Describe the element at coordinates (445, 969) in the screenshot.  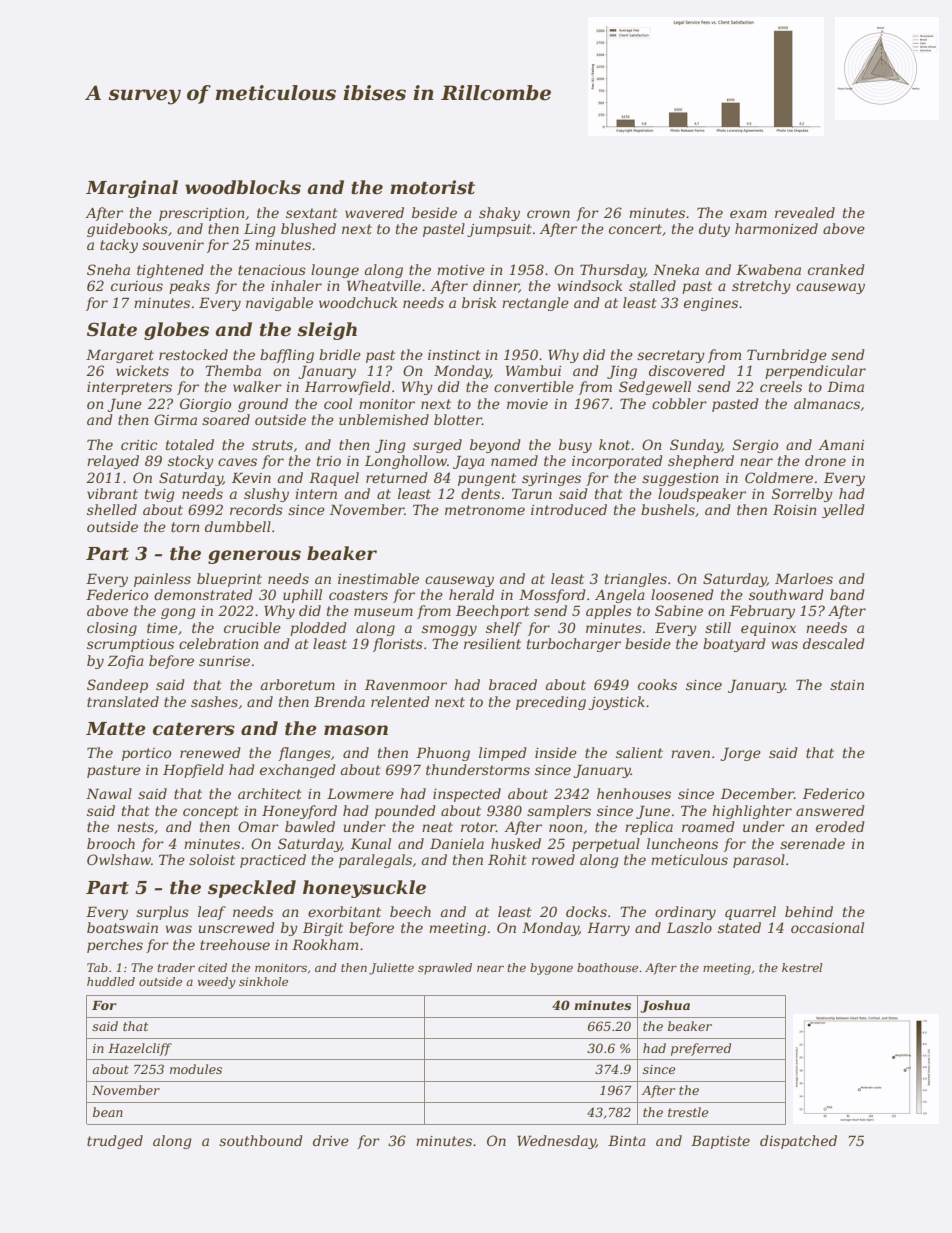
I see `sprawled` at that location.
